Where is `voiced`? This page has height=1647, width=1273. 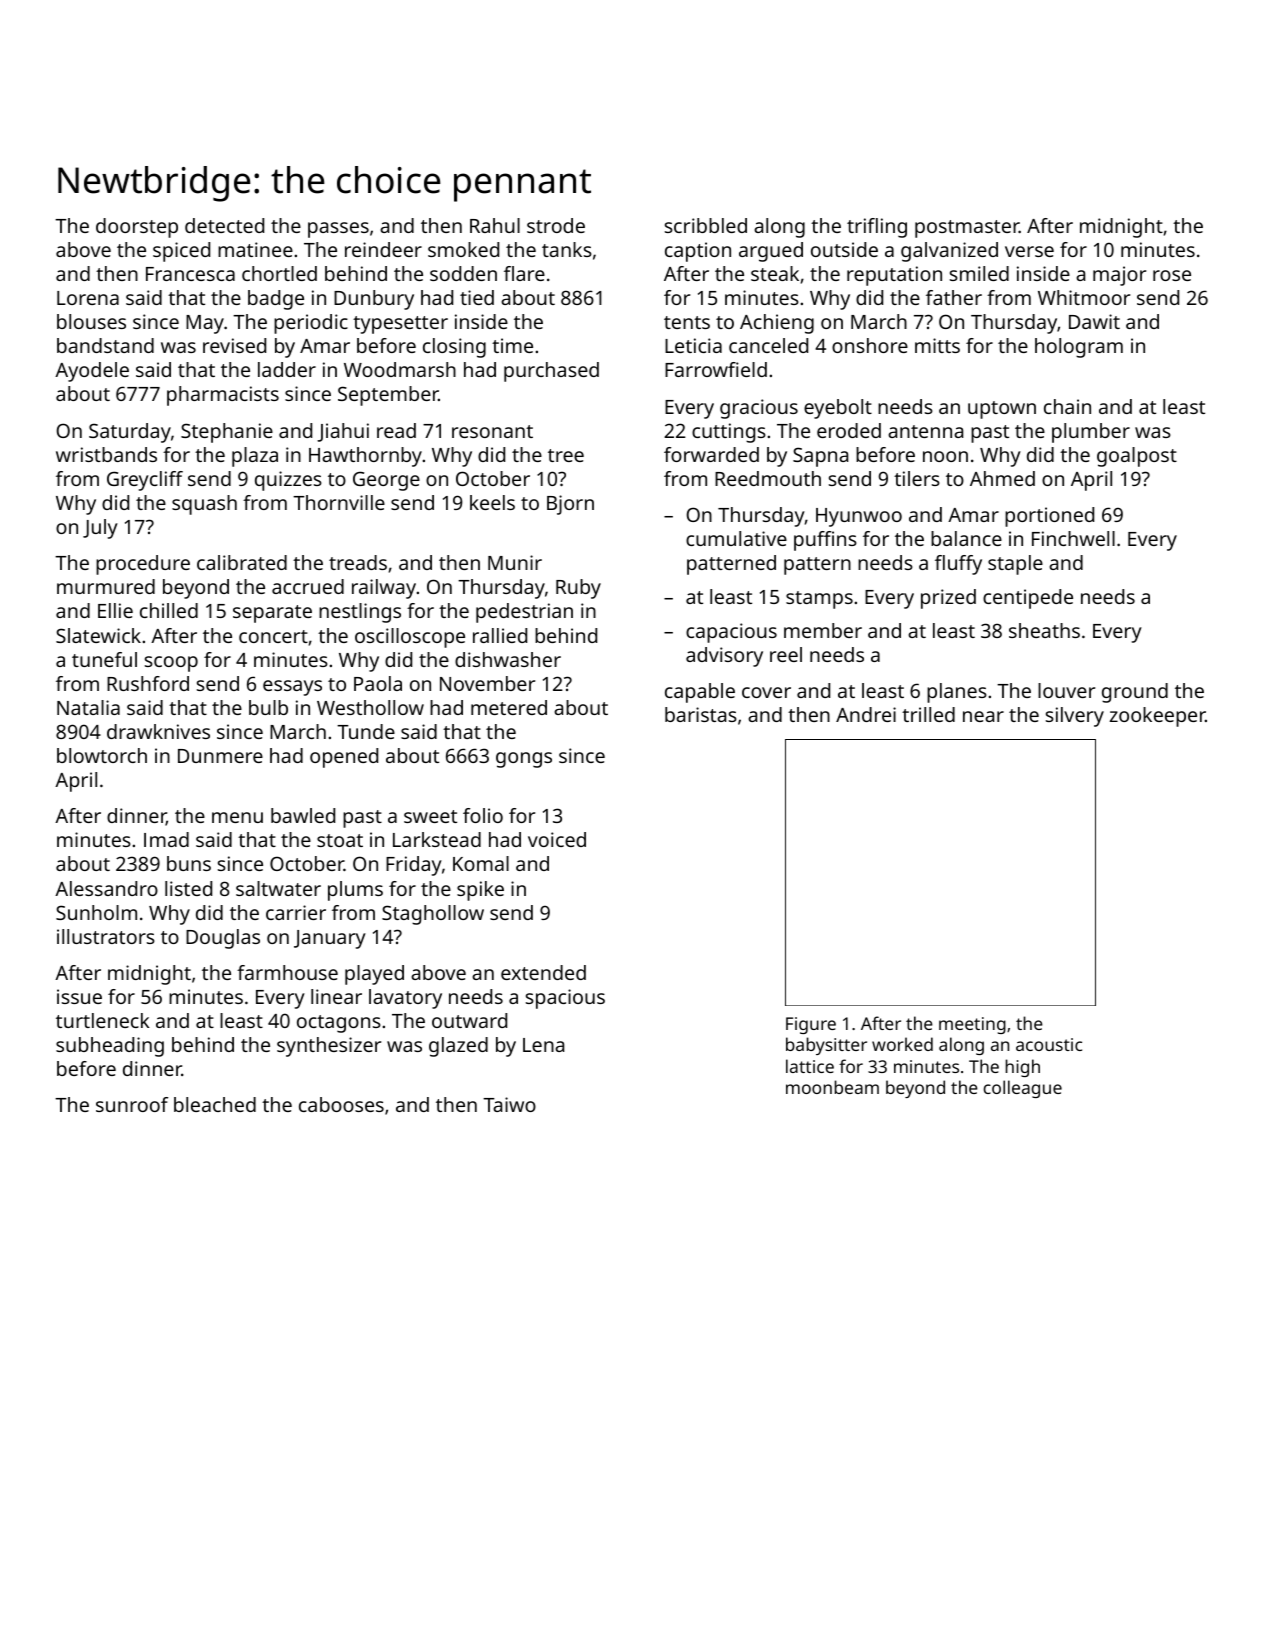
voiced is located at coordinates (557, 839).
